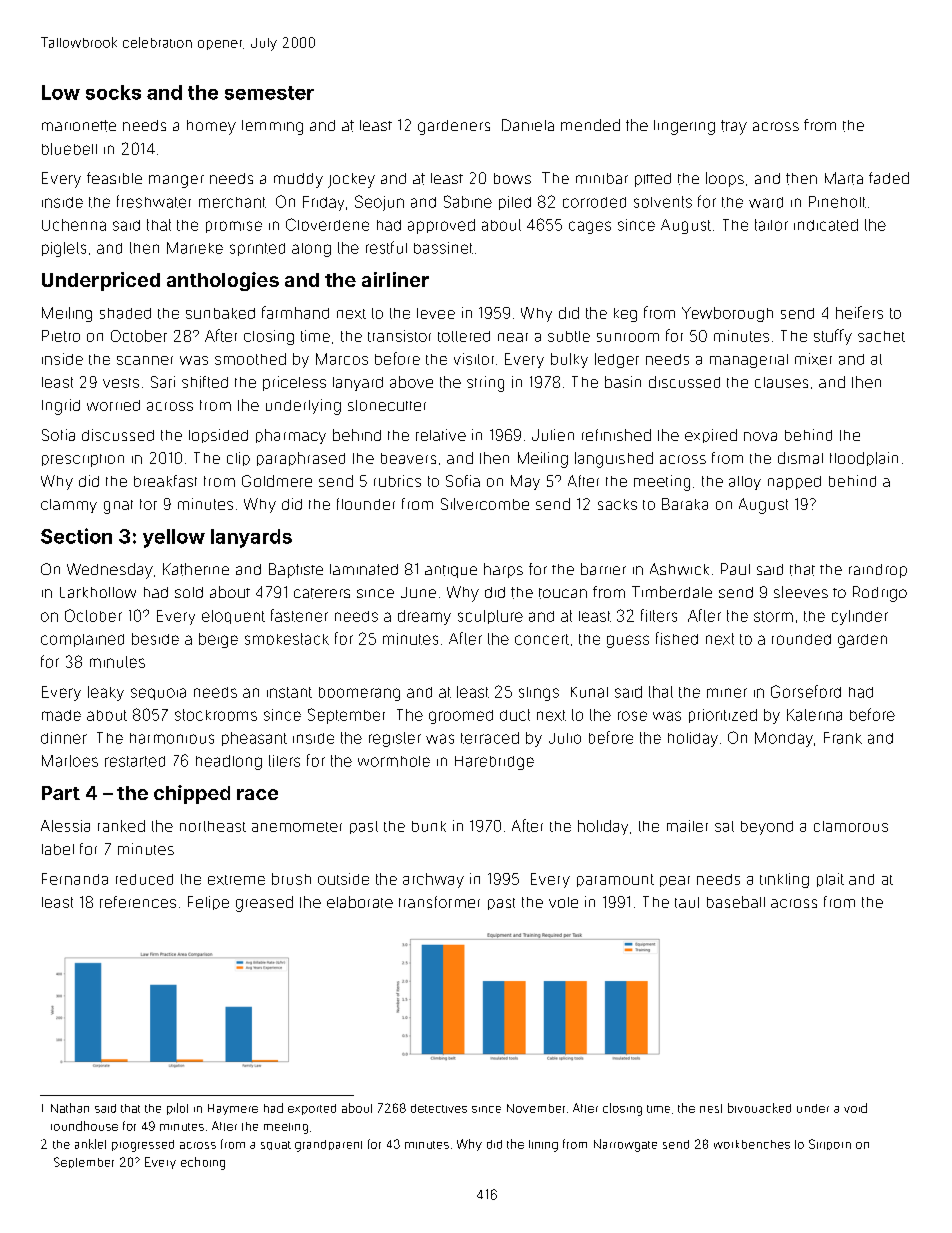 Image resolution: width=952 pixels, height=1233 pixels. What do you see at coordinates (424, 617) in the page?
I see `dreamy` at bounding box center [424, 617].
